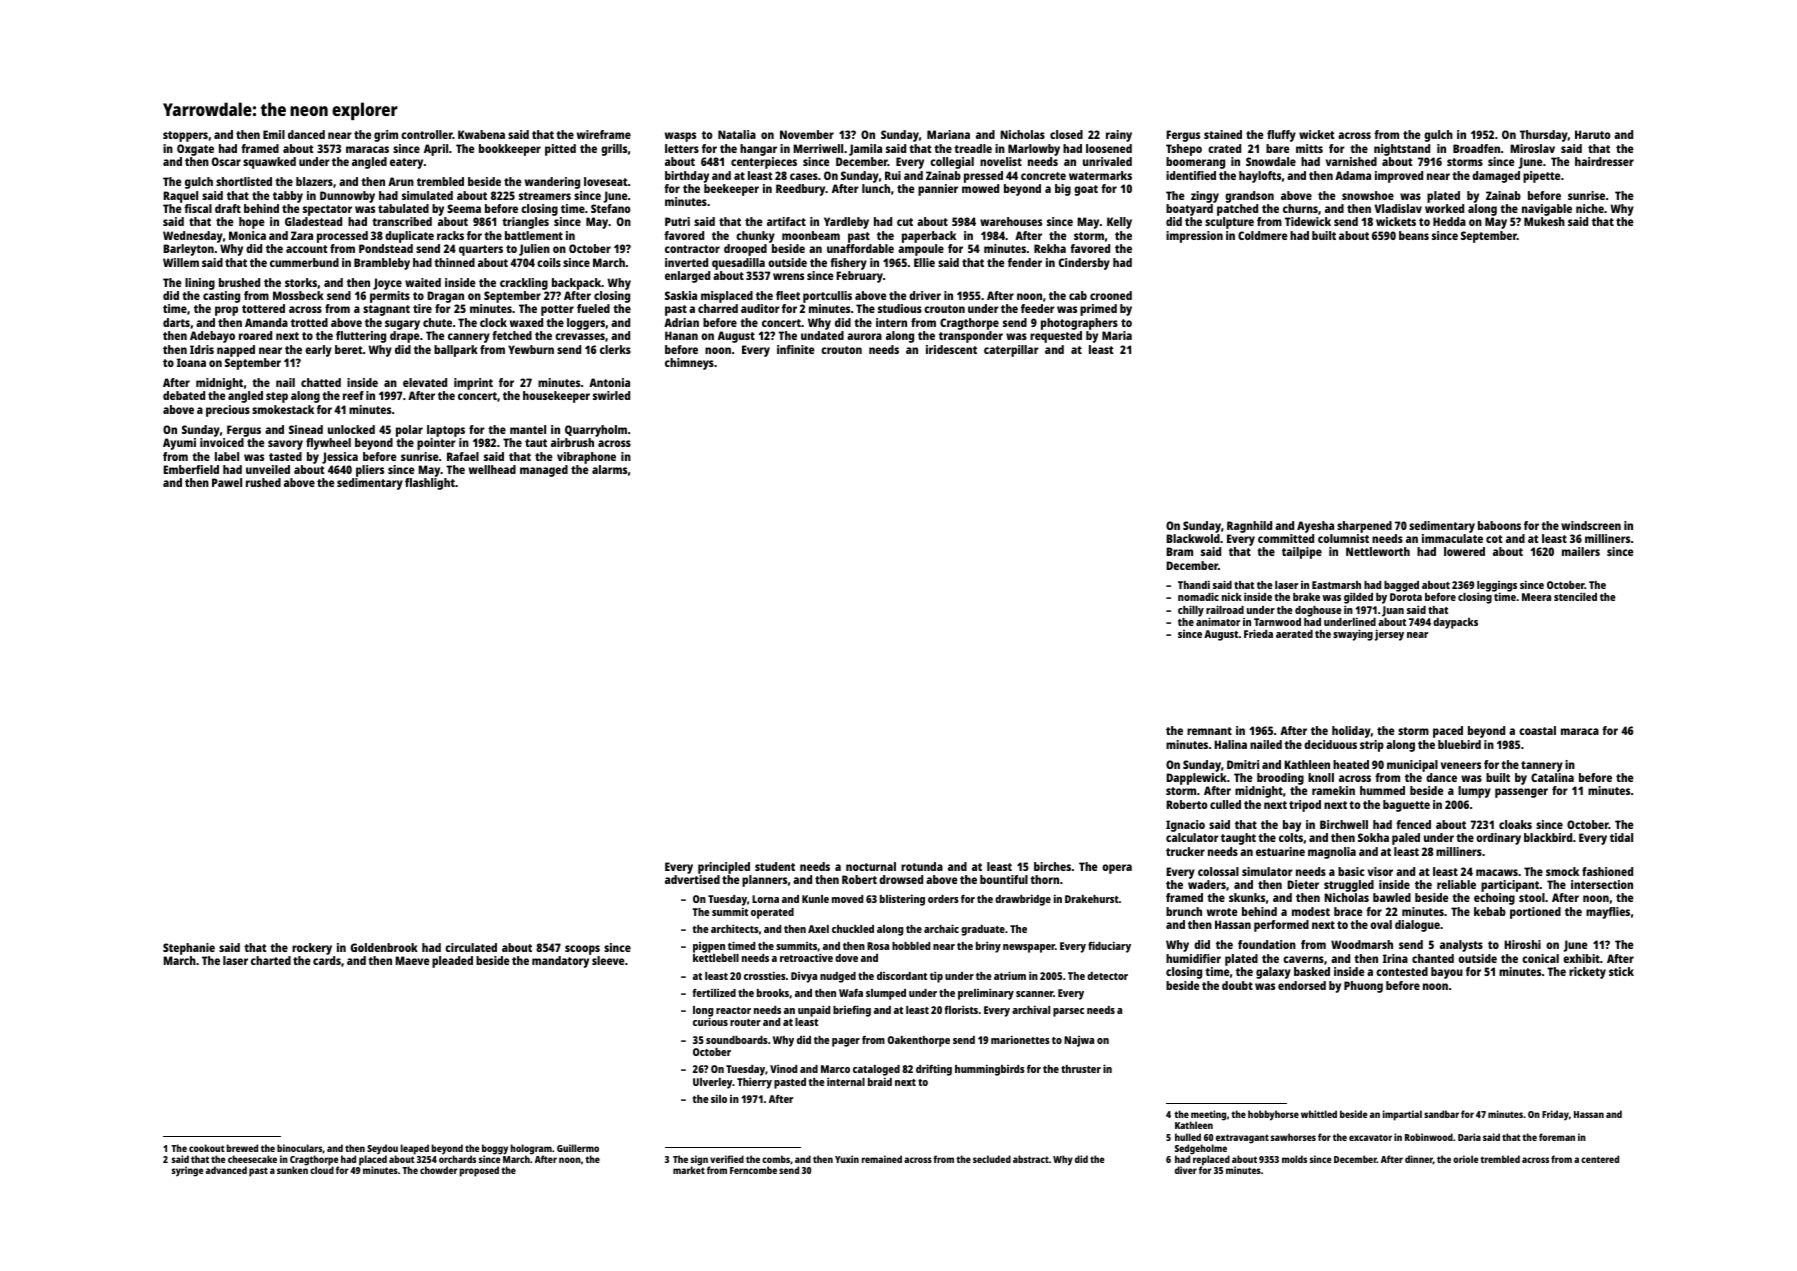 The width and height of the screenshot is (1797, 1271). Describe the element at coordinates (724, 868) in the screenshot. I see `principled` at that location.
